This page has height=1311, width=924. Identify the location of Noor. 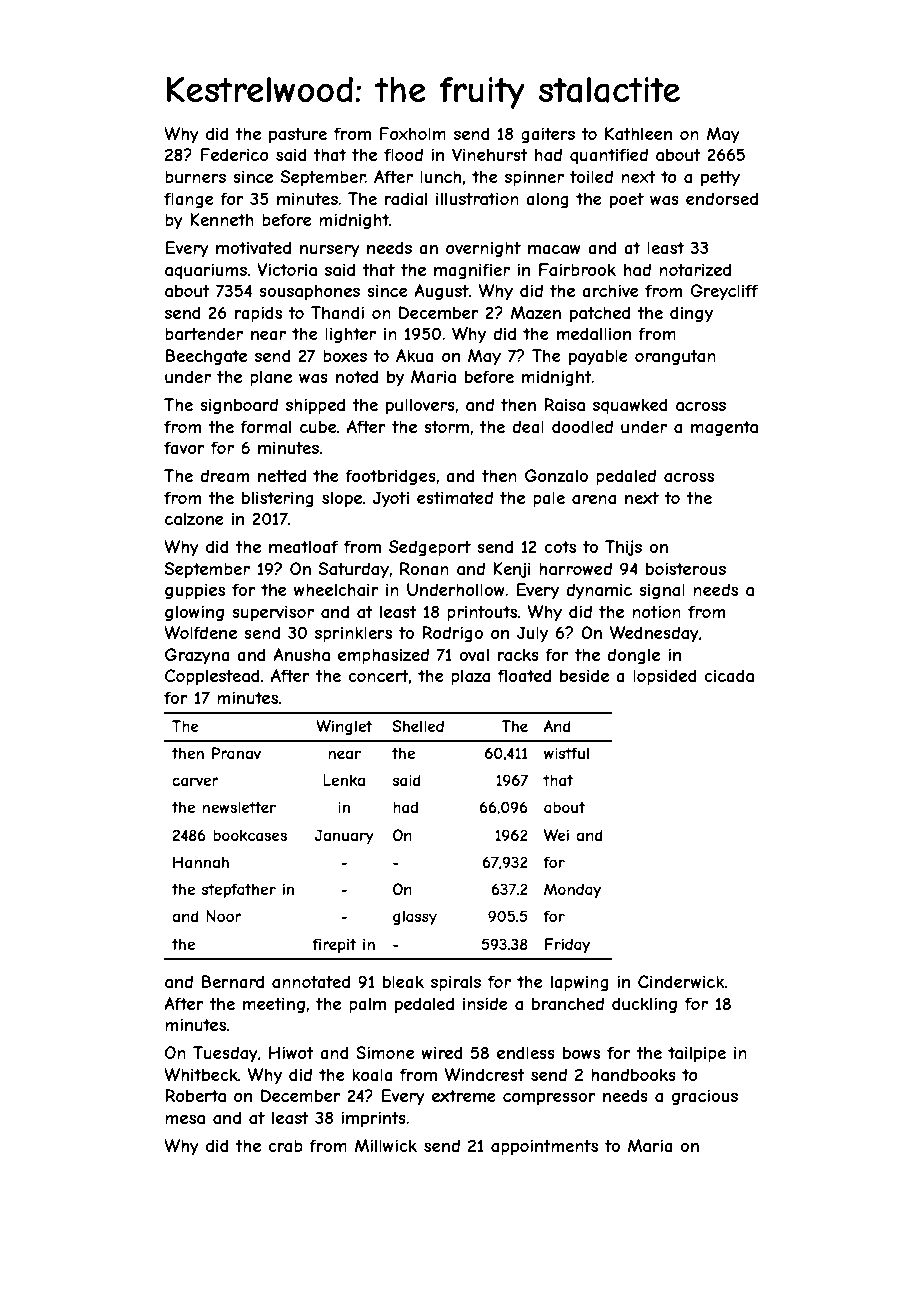
(224, 916).
